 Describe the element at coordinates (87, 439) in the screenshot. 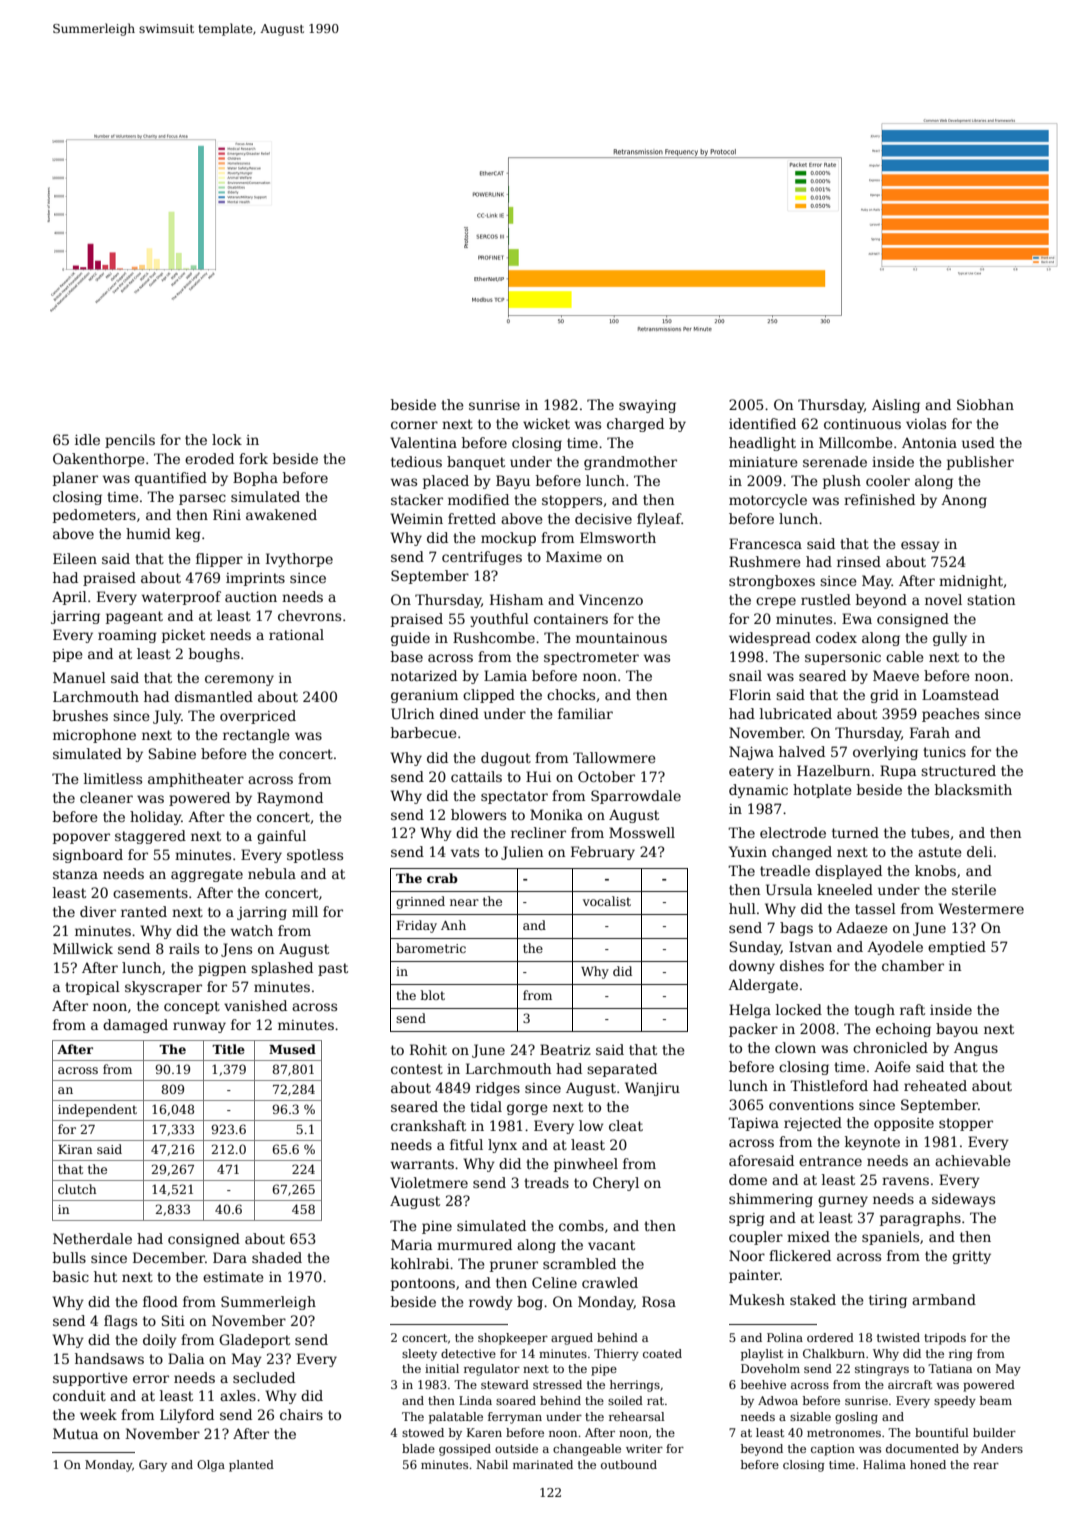

I see `idle` at that location.
